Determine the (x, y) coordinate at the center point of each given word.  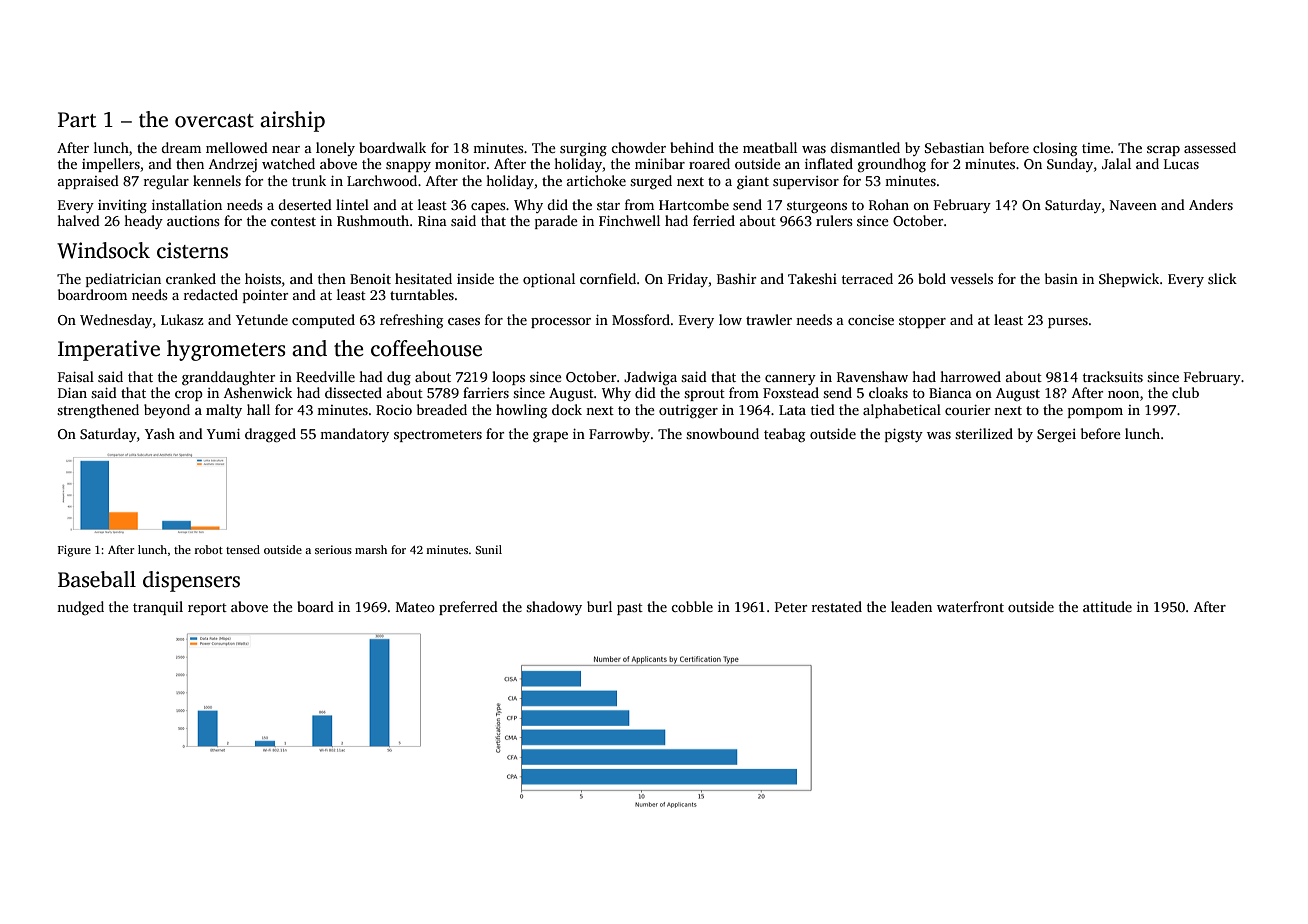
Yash (160, 433)
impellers (111, 165)
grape (550, 437)
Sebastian (954, 147)
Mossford (641, 319)
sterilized (984, 433)
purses (1068, 323)
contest (293, 221)
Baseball (97, 579)
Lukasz (182, 319)
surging (583, 150)
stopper (922, 322)
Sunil (488, 549)
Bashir (736, 278)
